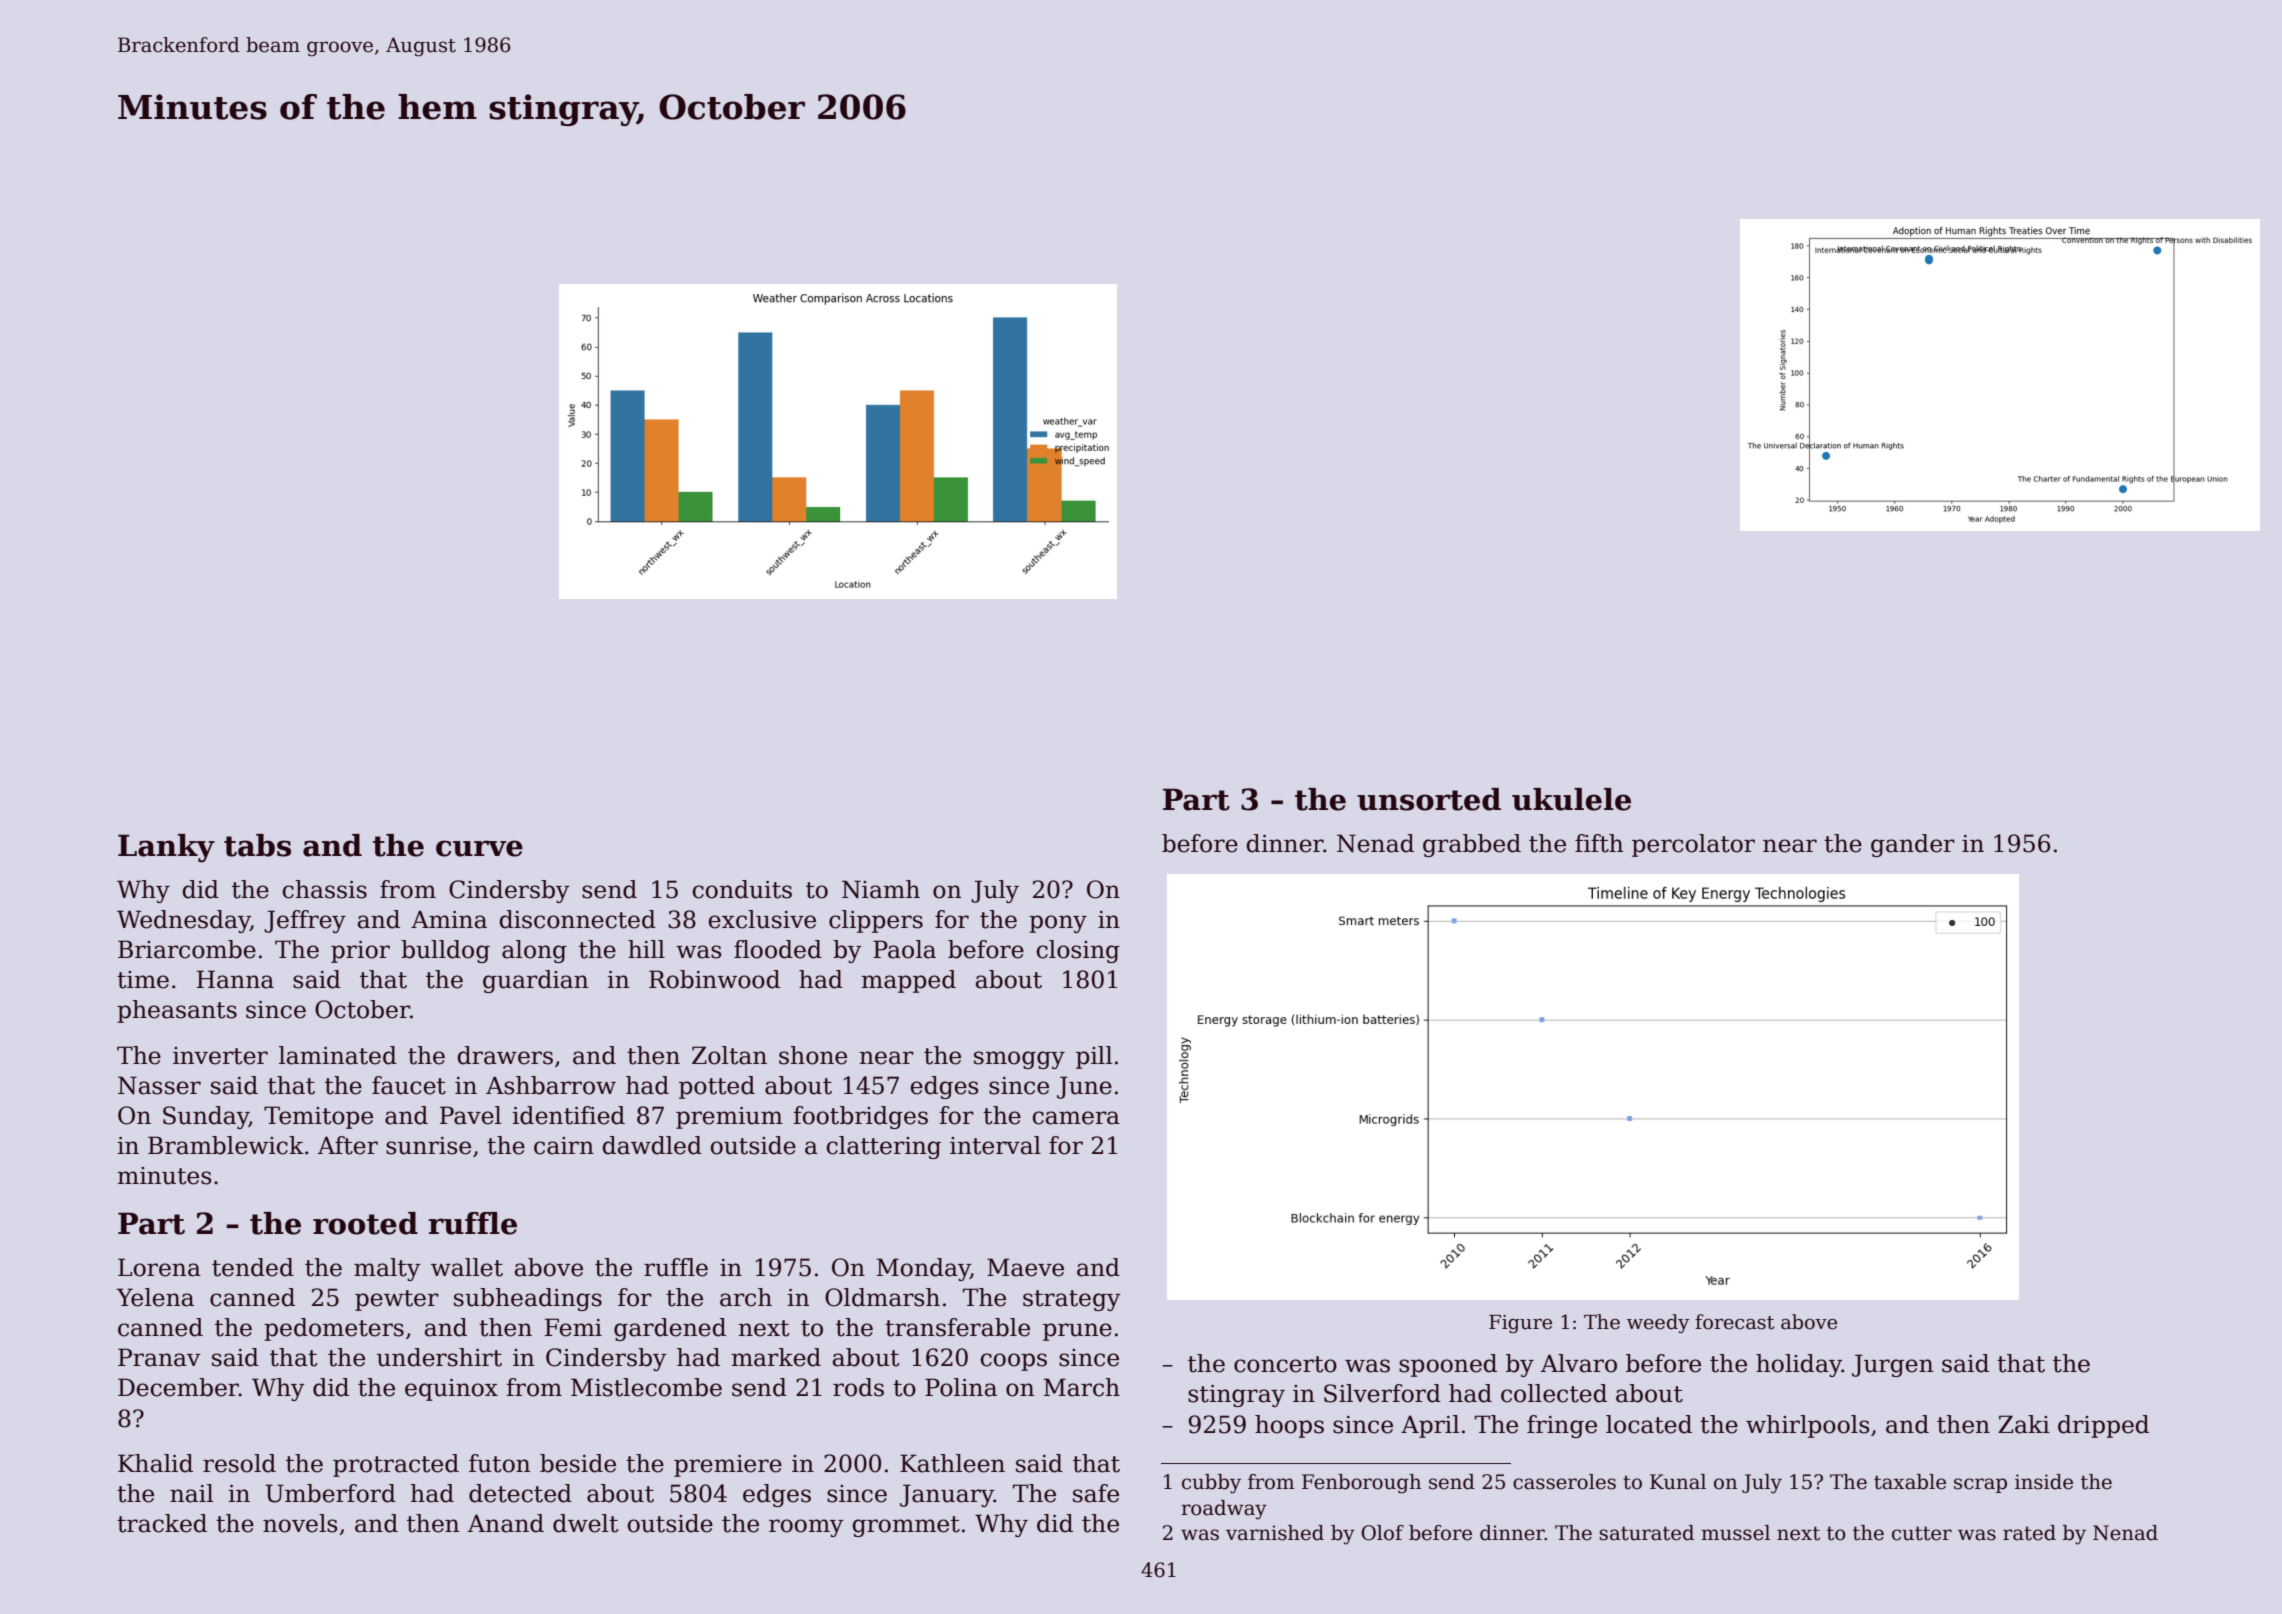 This image has width=2282, height=1614. What do you see at coordinates (1013, 1362) in the image?
I see `coops` at bounding box center [1013, 1362].
